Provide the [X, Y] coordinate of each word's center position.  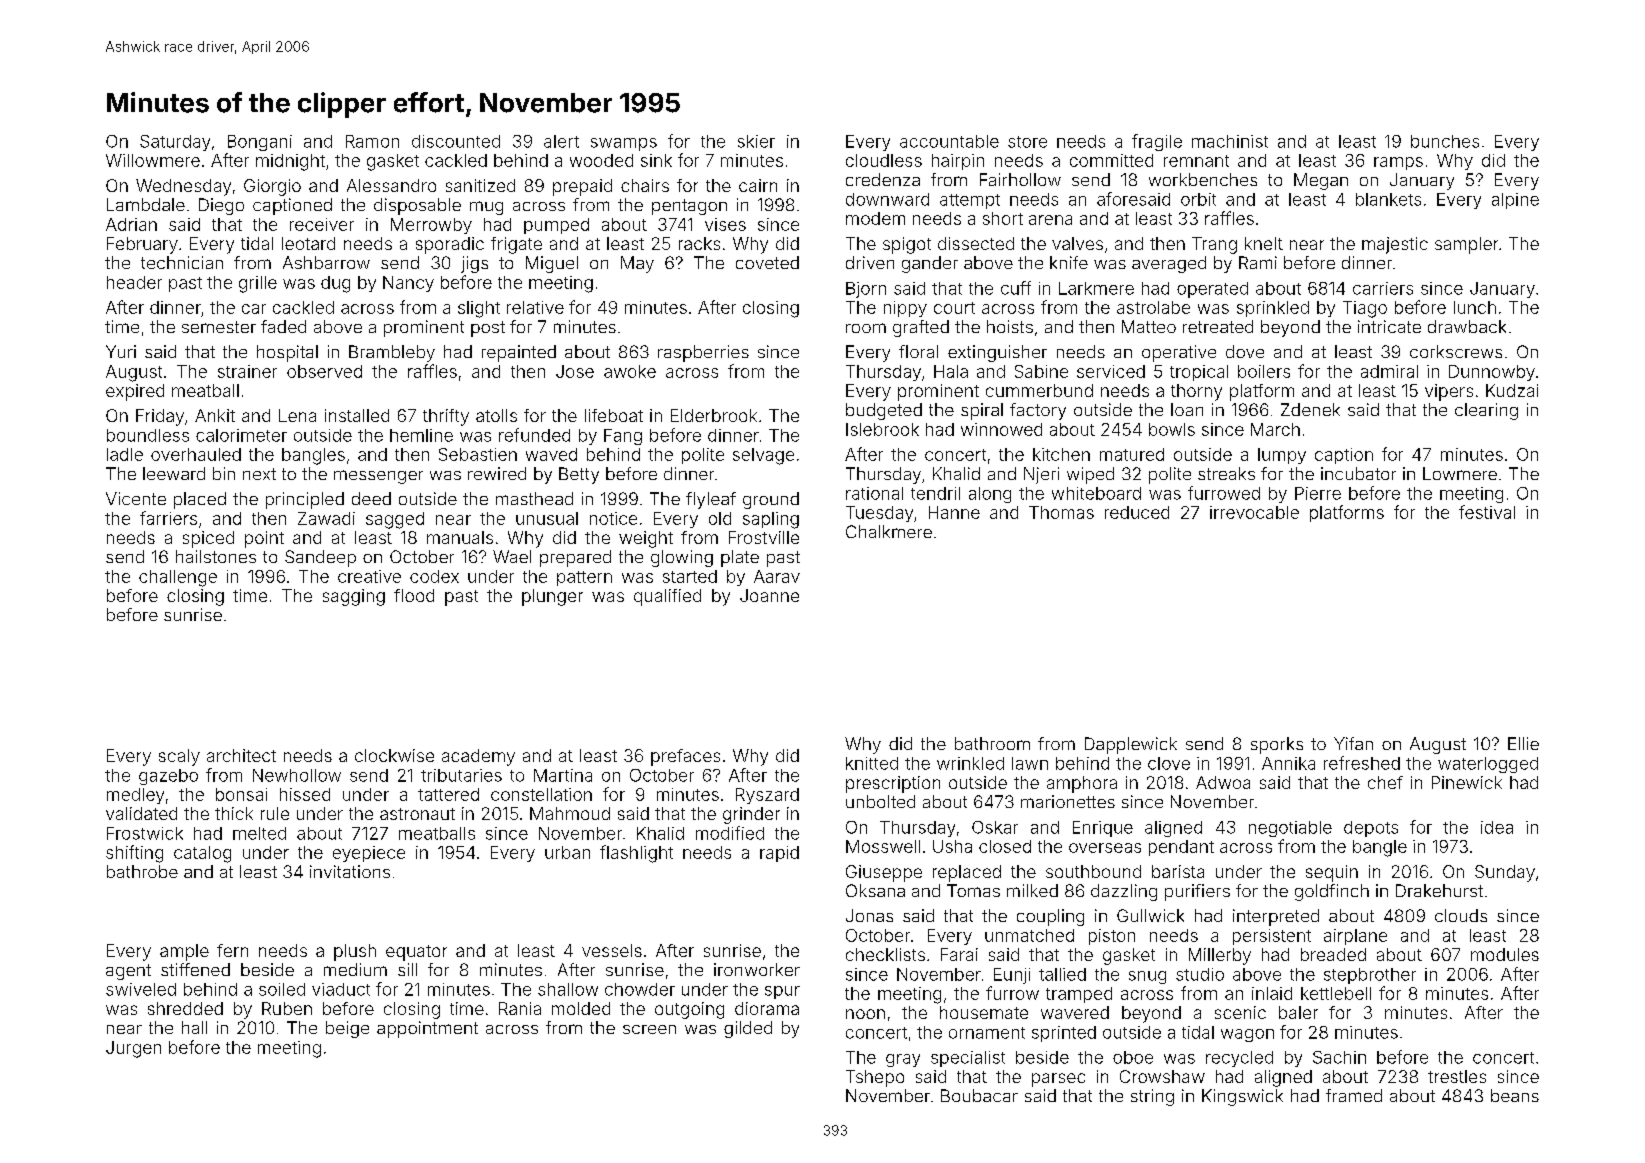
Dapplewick [1131, 745]
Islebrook [882, 429]
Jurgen [133, 1049]
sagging [354, 597]
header [134, 282]
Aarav [777, 576]
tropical [1199, 373]
